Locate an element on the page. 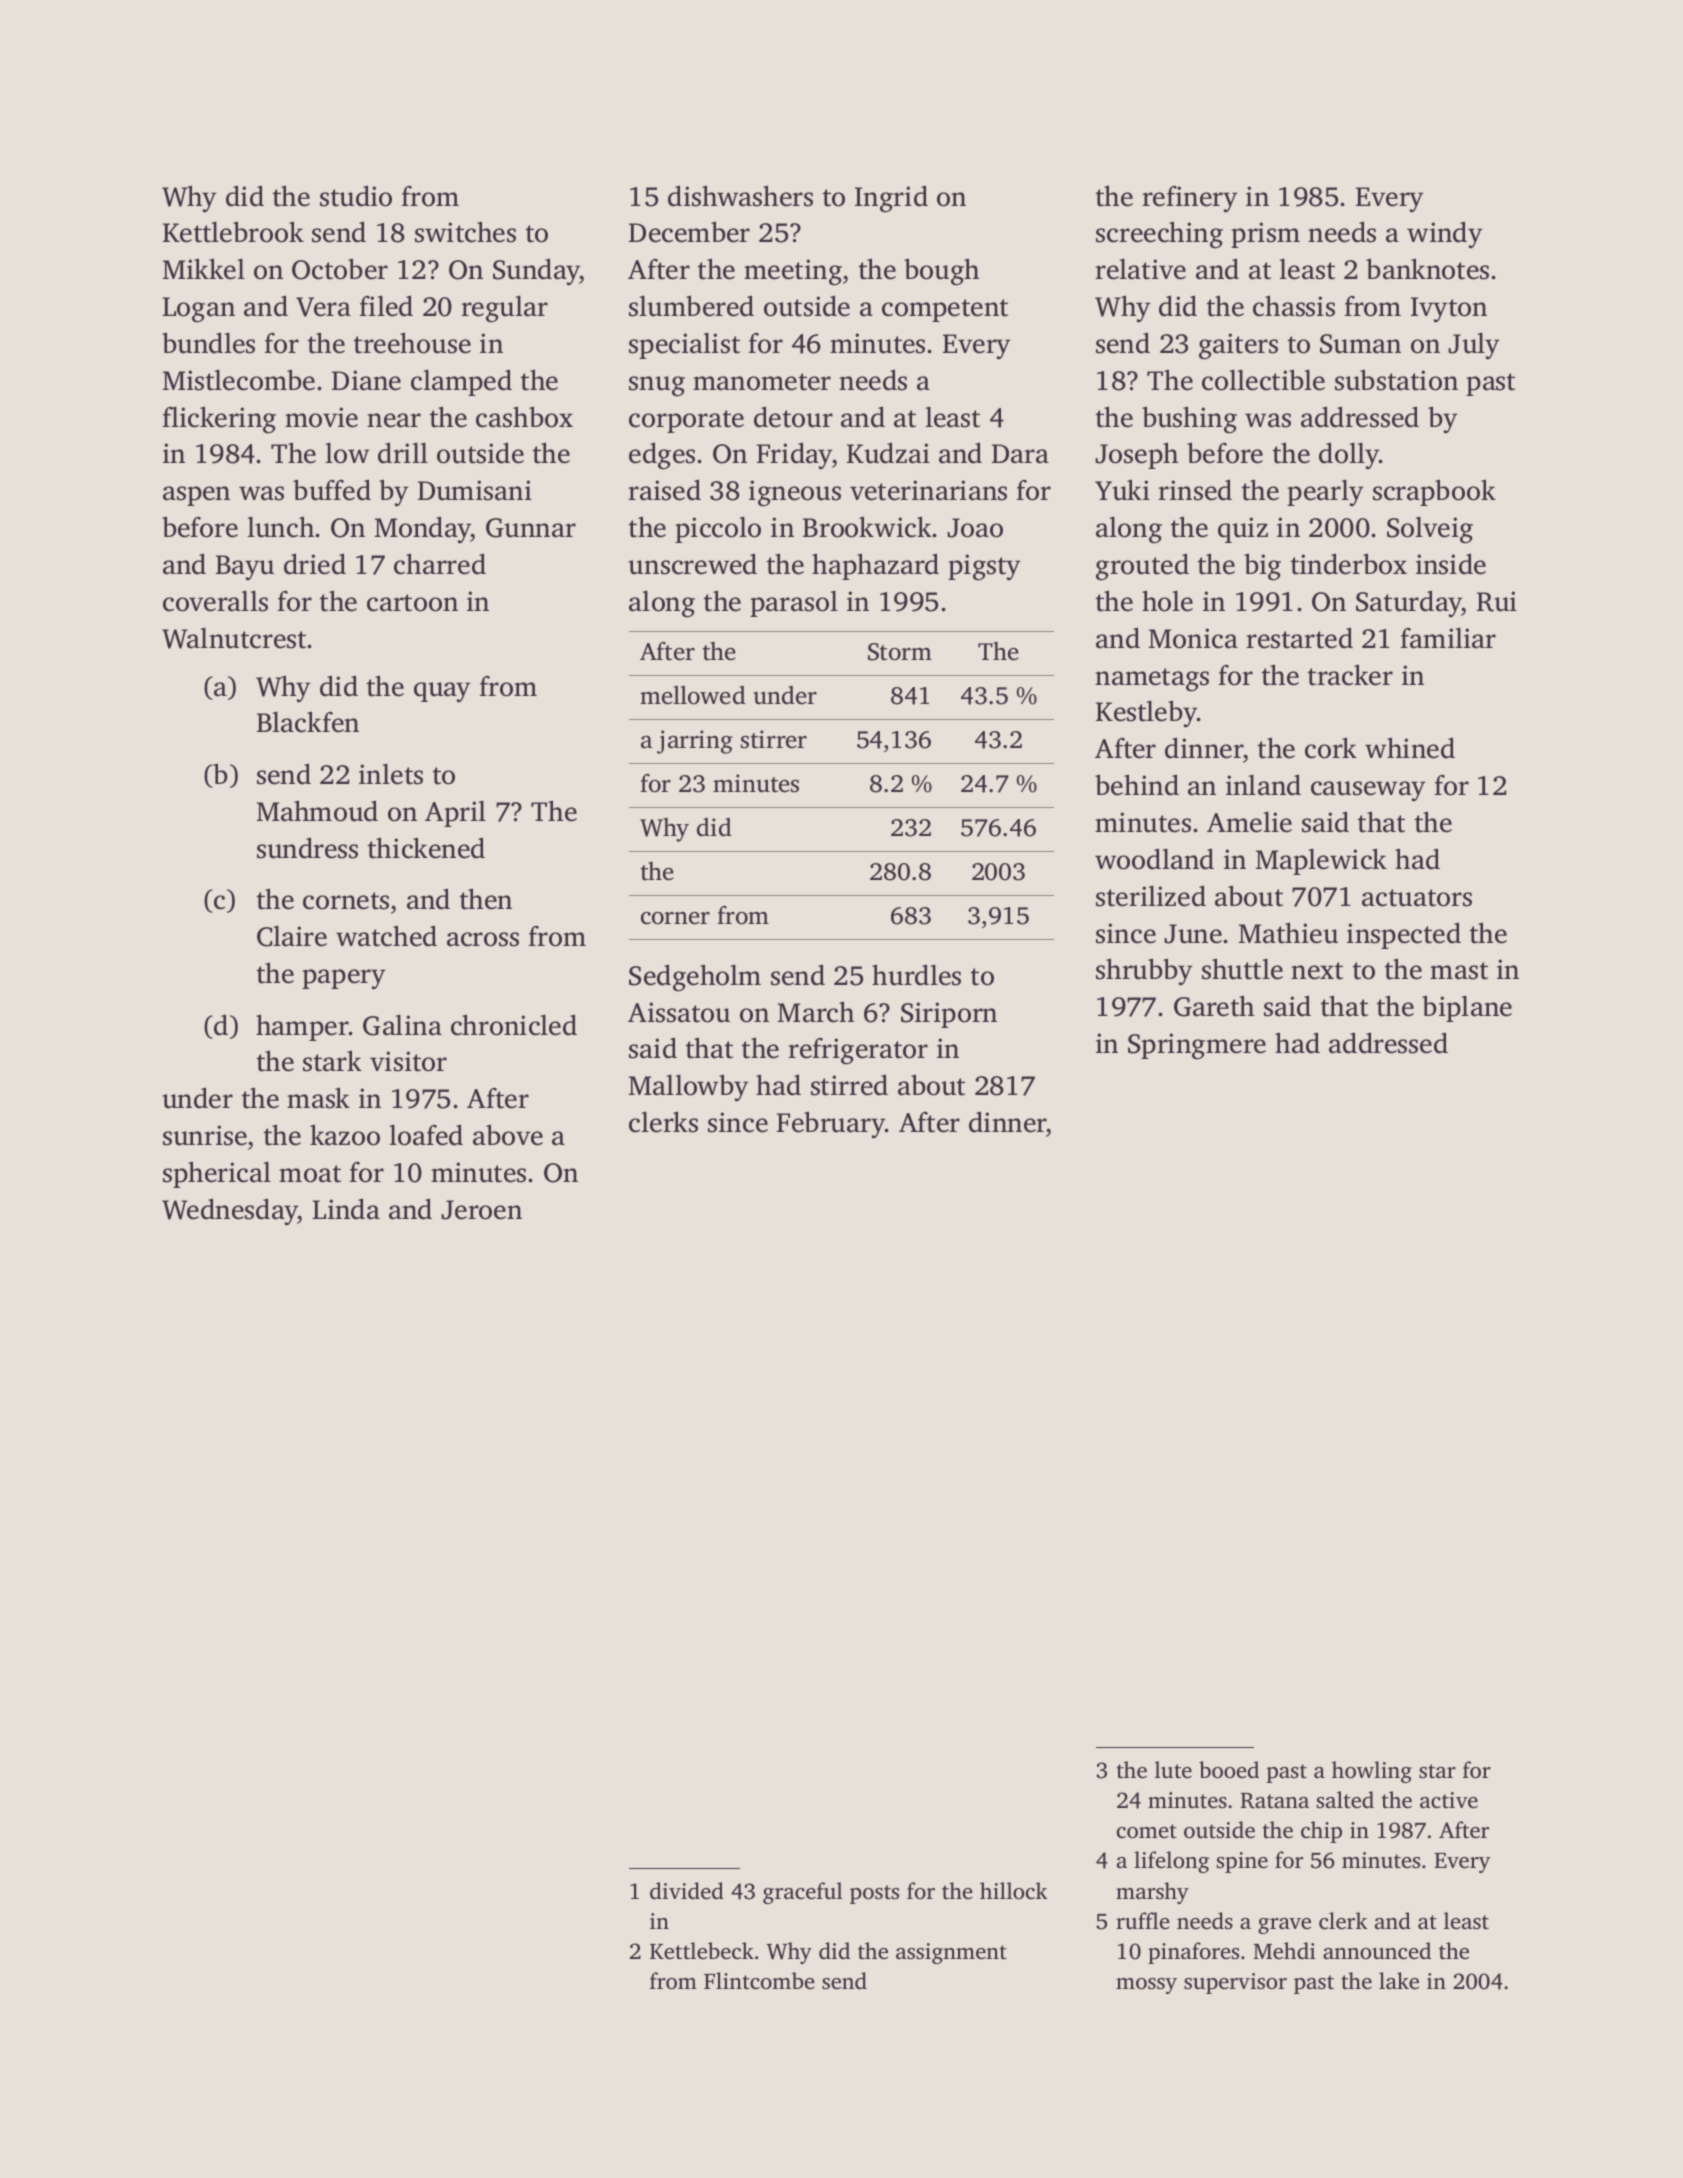 The height and width of the document is (2178, 1683). Kettlebeck is located at coordinates (702, 1951).
